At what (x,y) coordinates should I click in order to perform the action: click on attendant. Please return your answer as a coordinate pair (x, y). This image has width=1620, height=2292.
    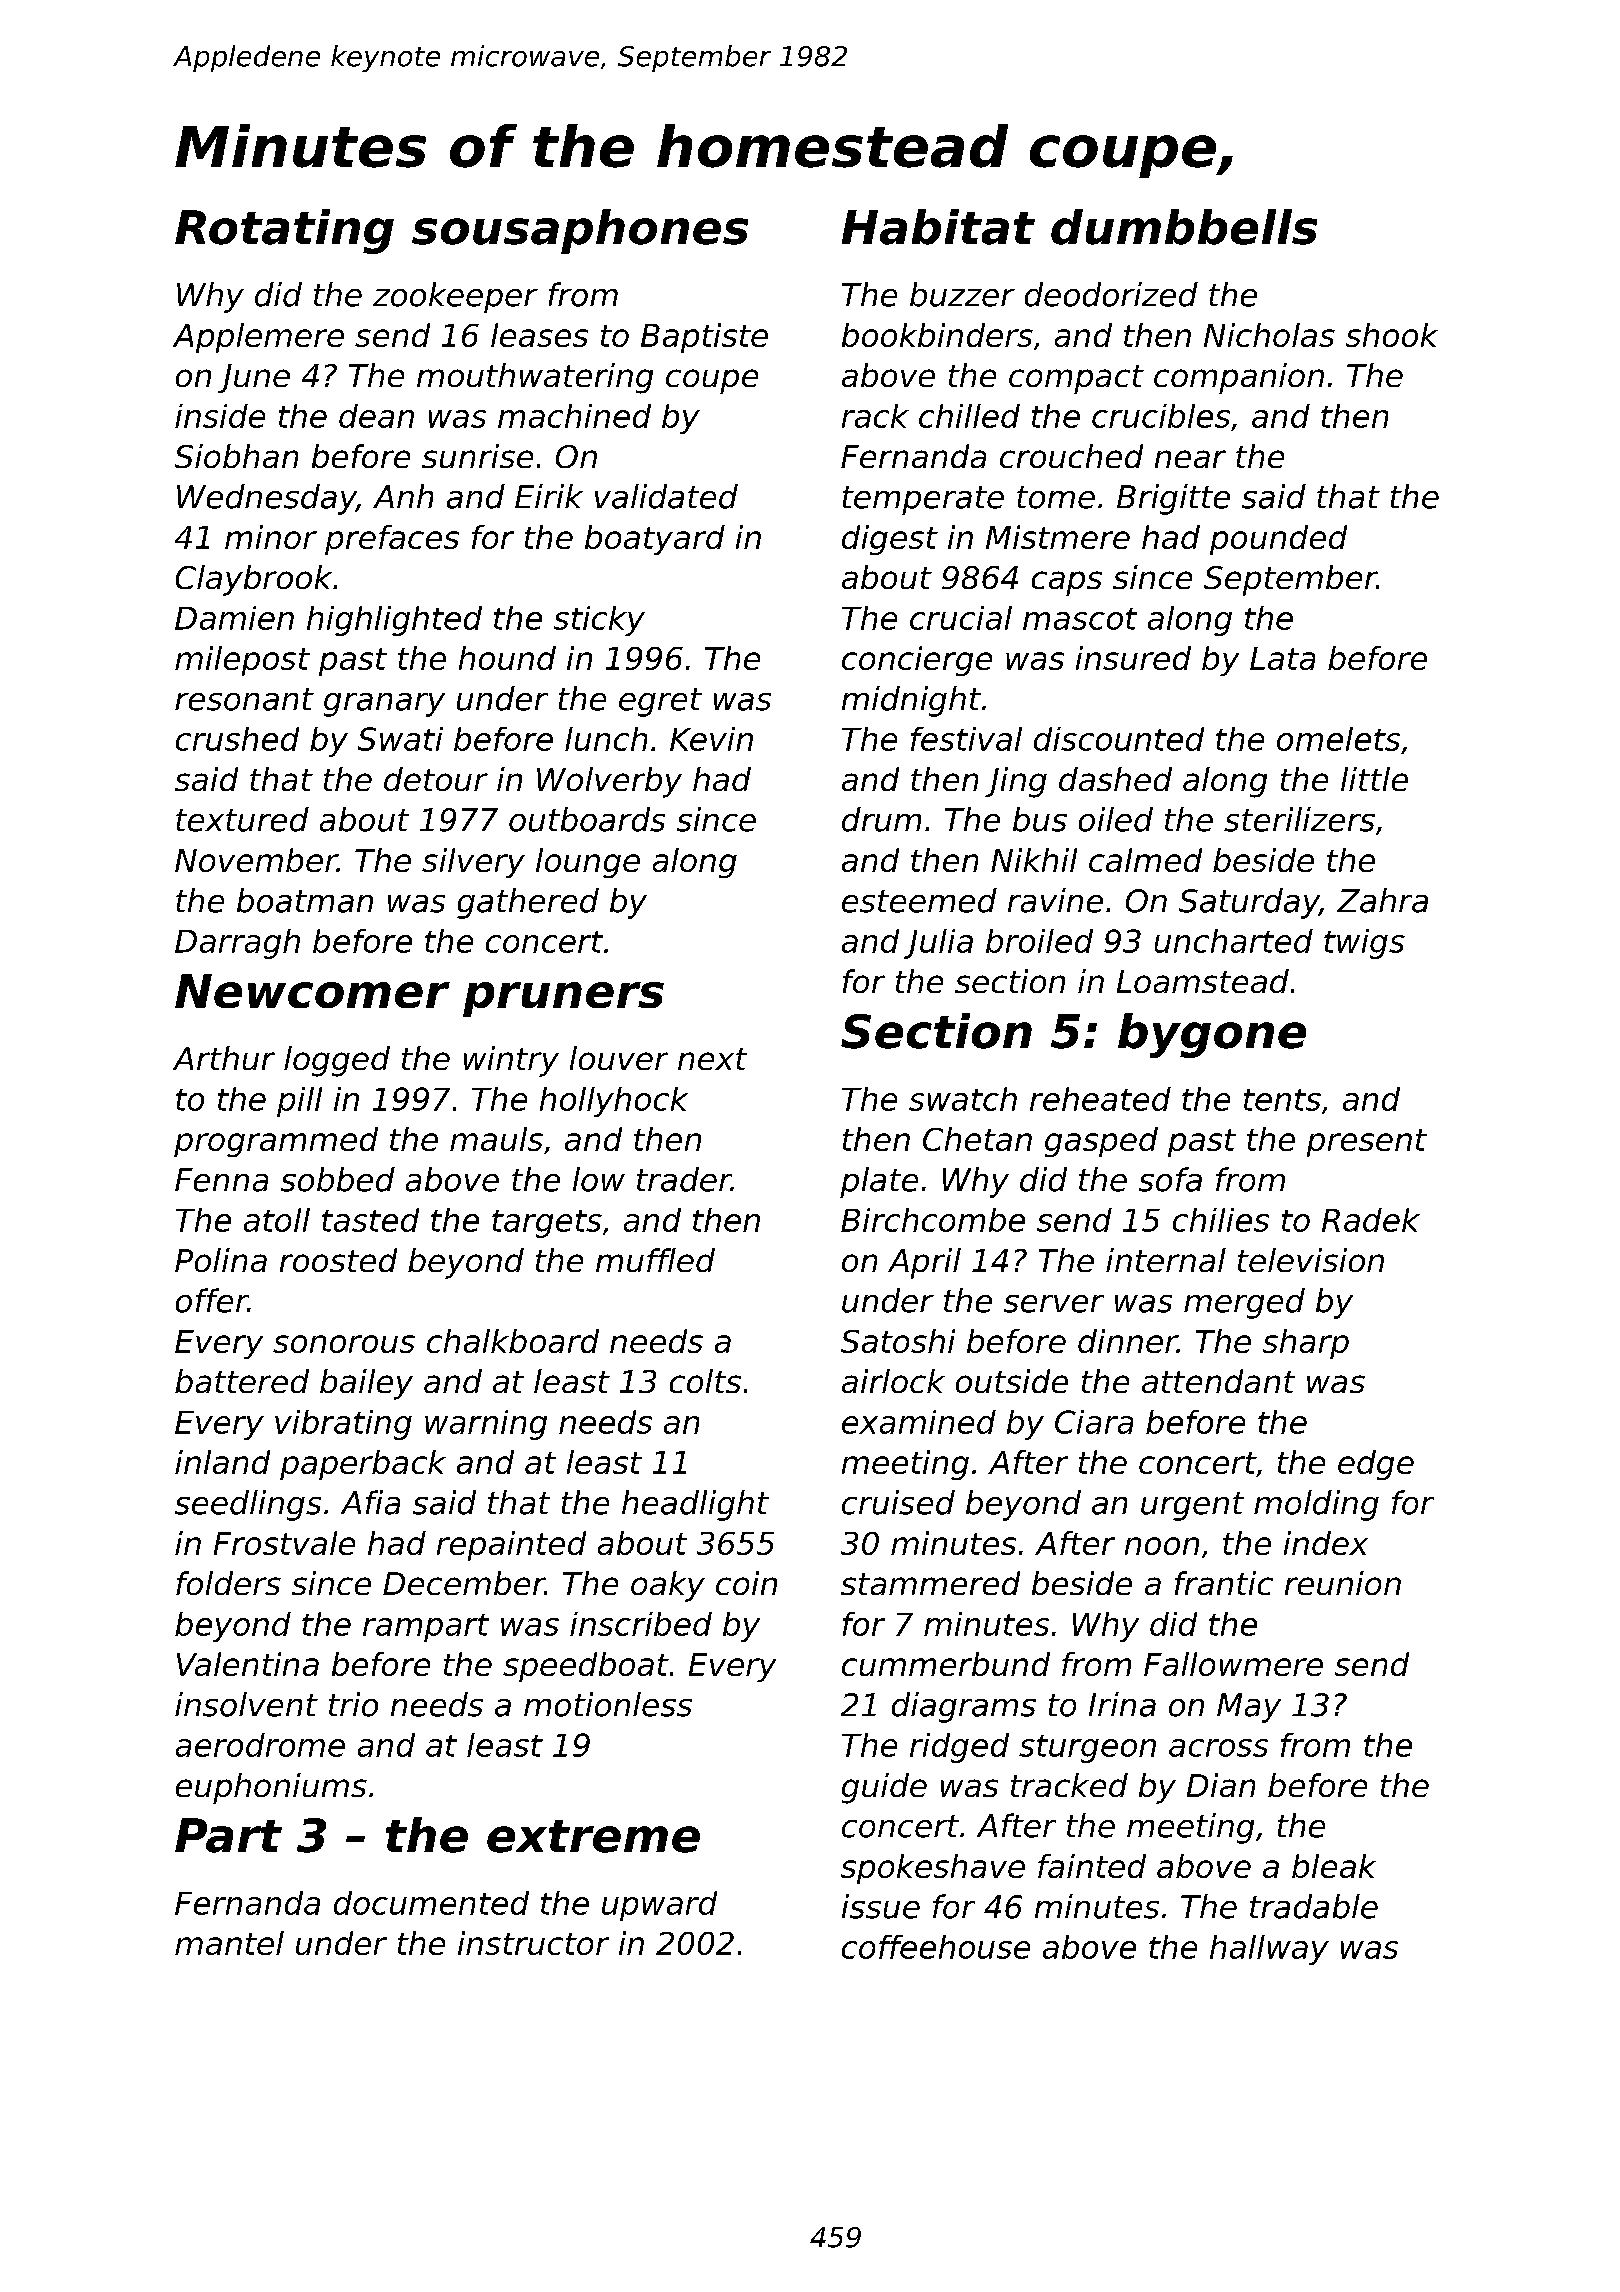
    Looking at the image, I should click on (1218, 1381).
